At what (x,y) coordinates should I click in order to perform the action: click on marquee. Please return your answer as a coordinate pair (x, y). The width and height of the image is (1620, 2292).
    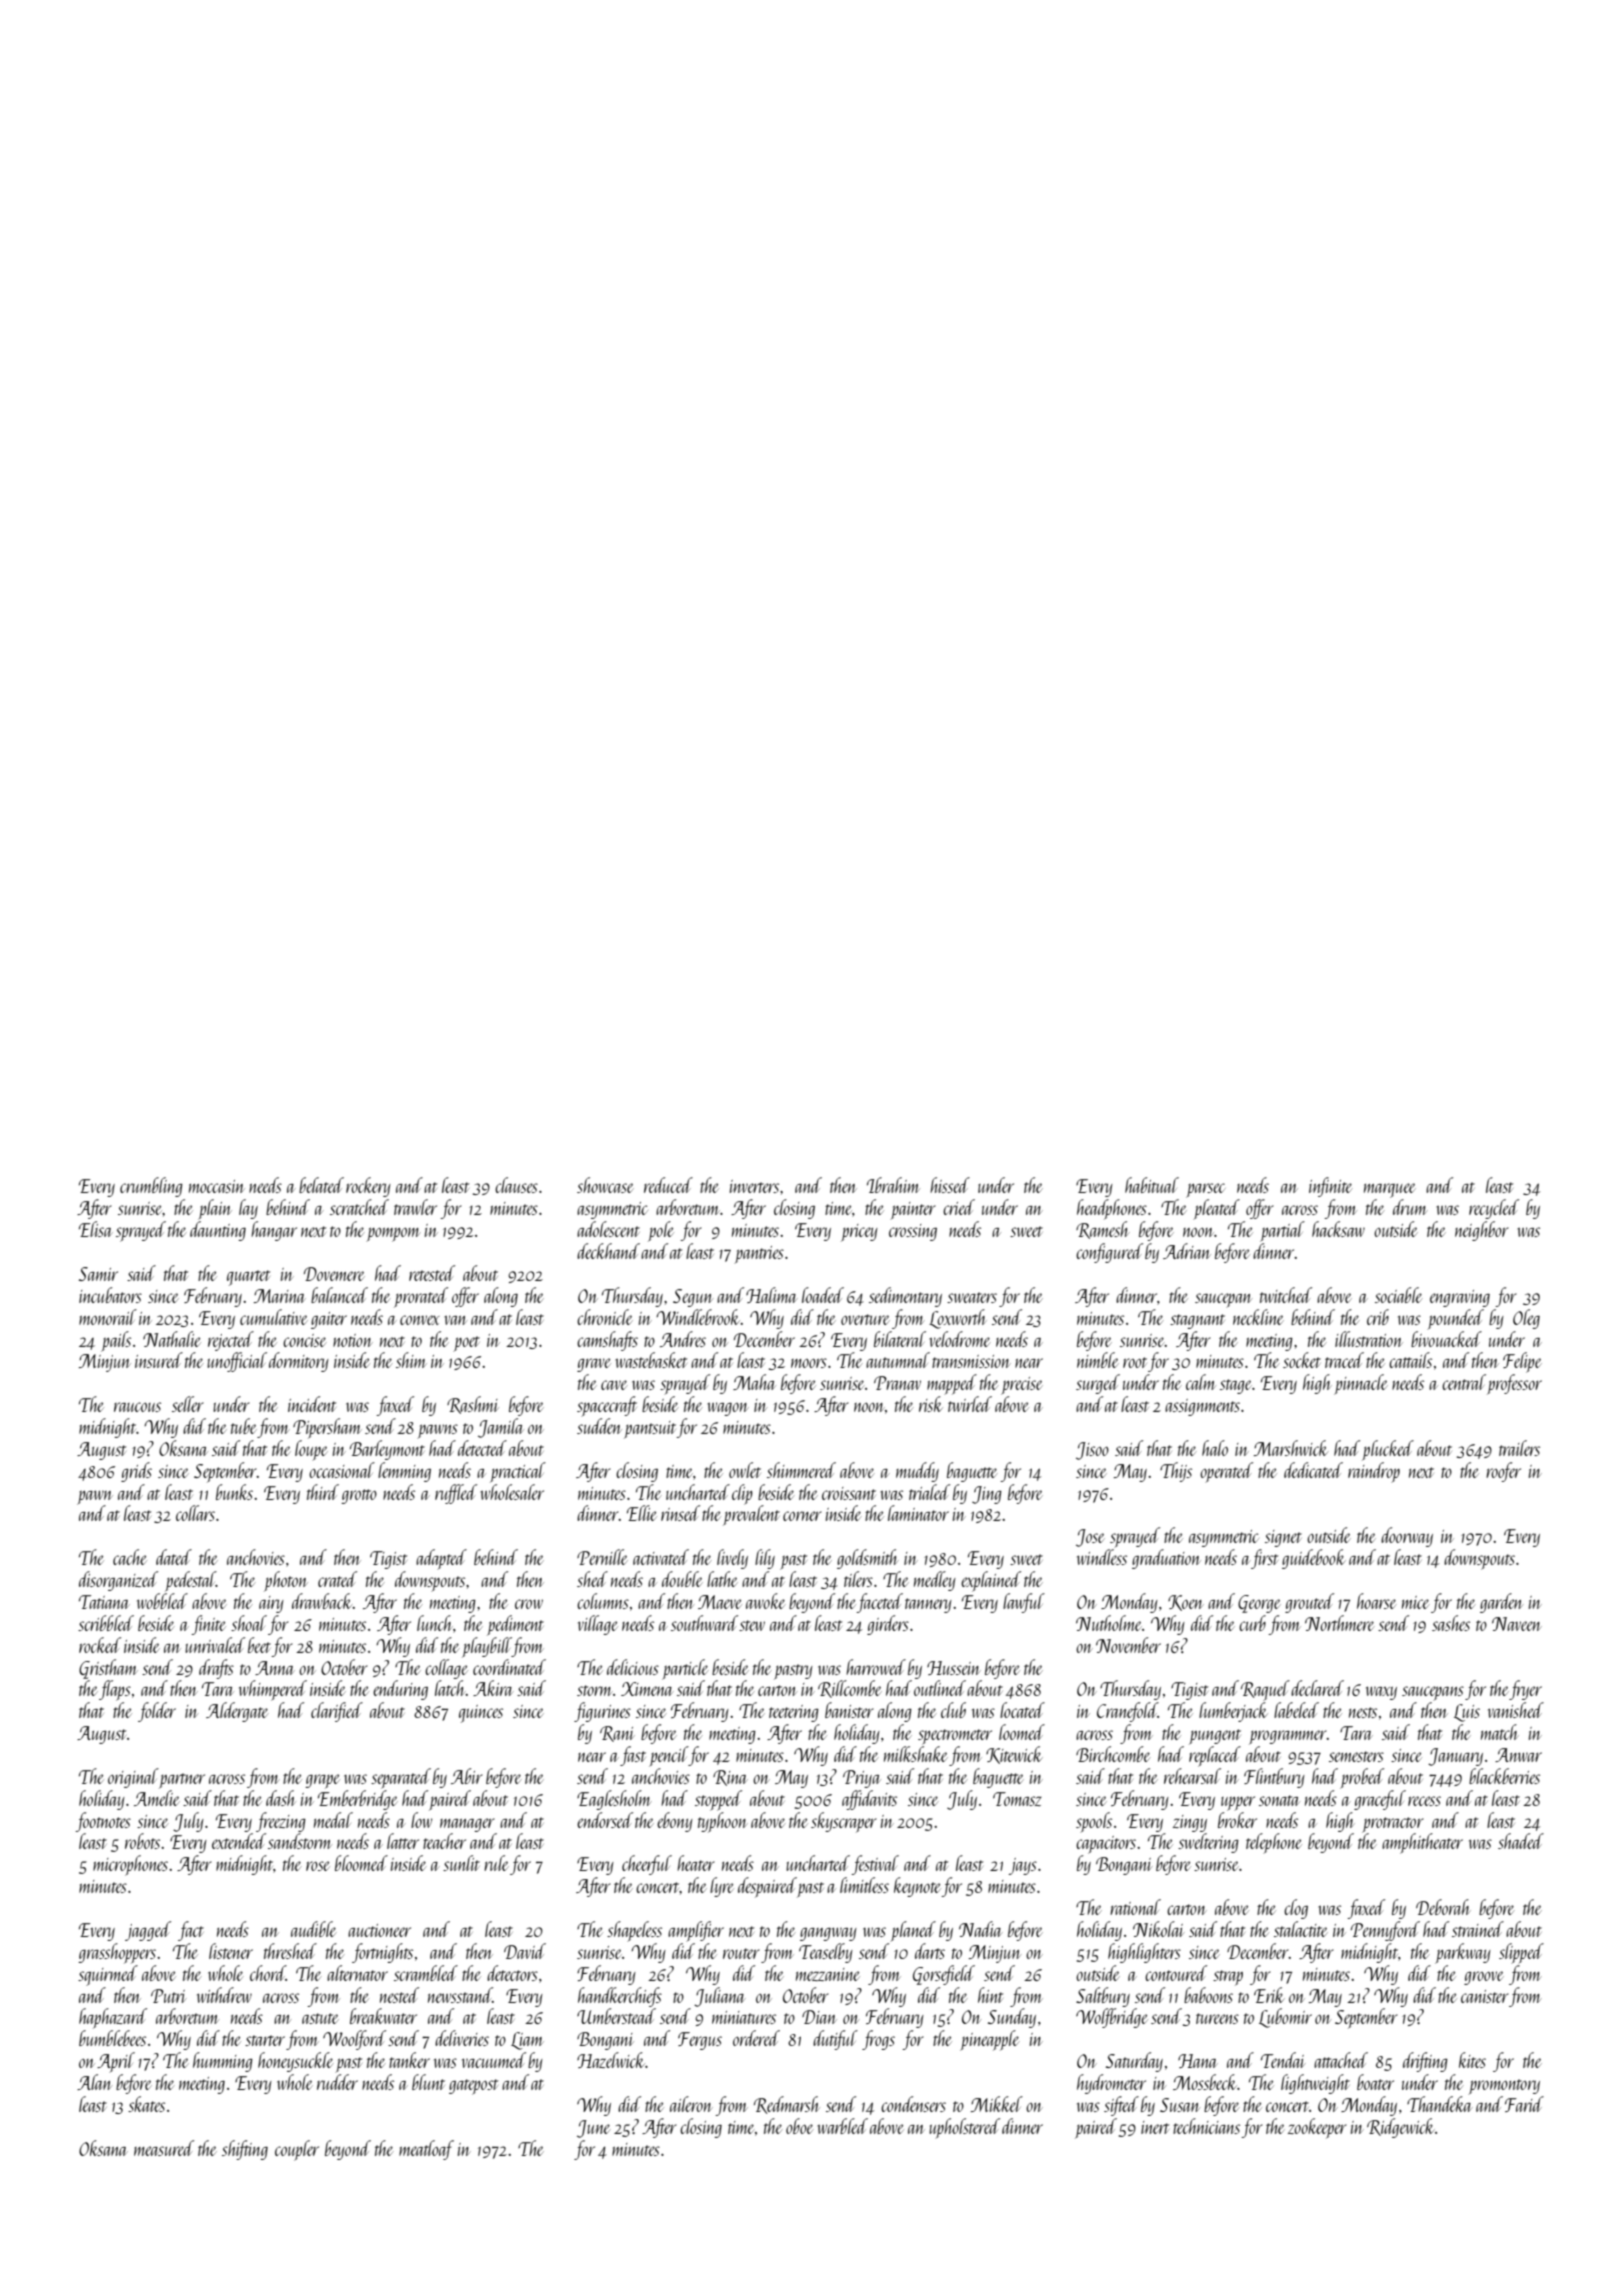
    Looking at the image, I should click on (1390, 1190).
